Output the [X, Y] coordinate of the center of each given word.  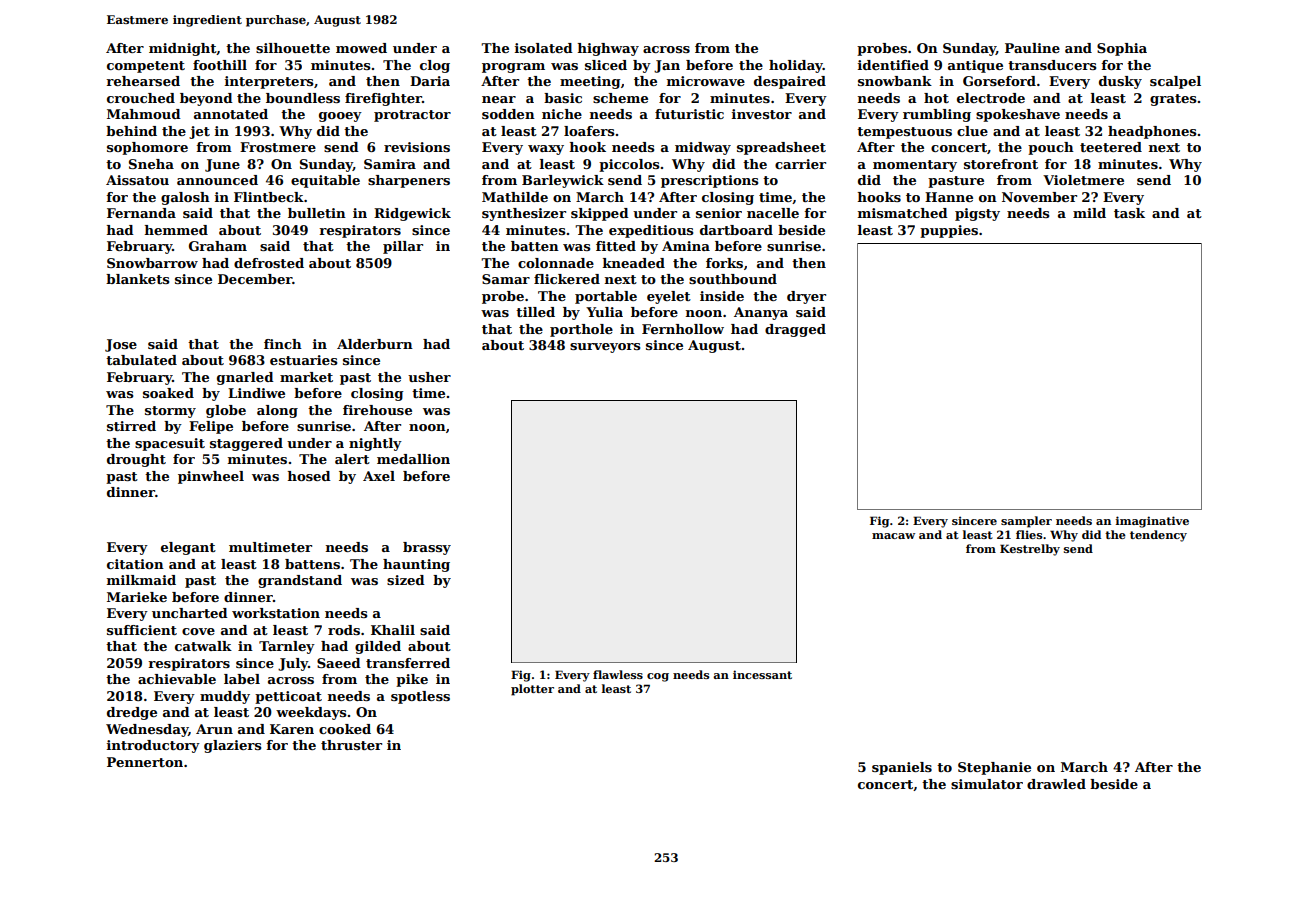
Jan [667, 66]
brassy [427, 548]
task [1129, 213]
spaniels [902, 768]
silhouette [293, 48]
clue [972, 131]
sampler [1026, 522]
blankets [137, 279]
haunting [416, 565]
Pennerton [145, 762]
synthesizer [524, 214]
